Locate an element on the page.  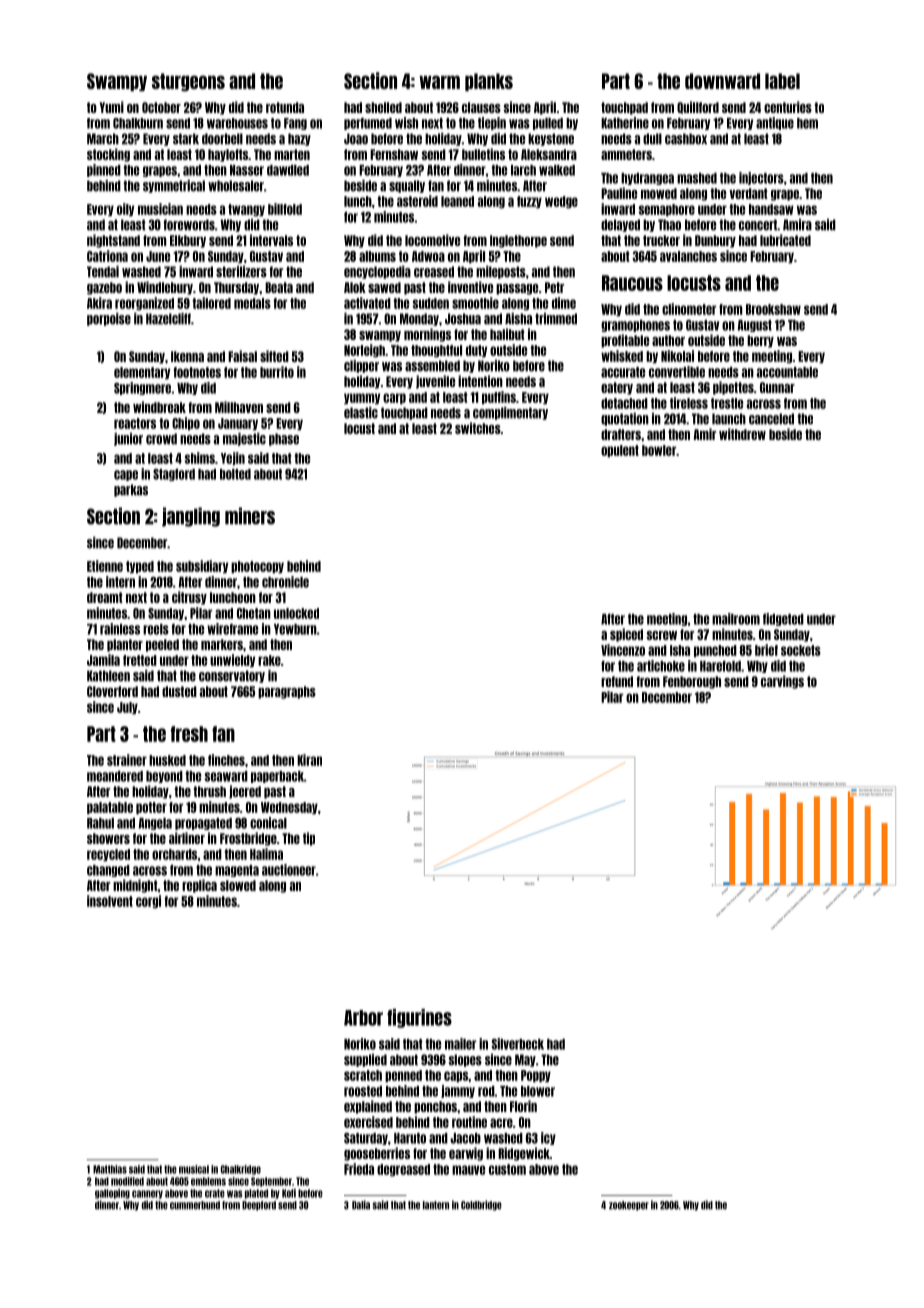
downward is located at coordinates (722, 81).
